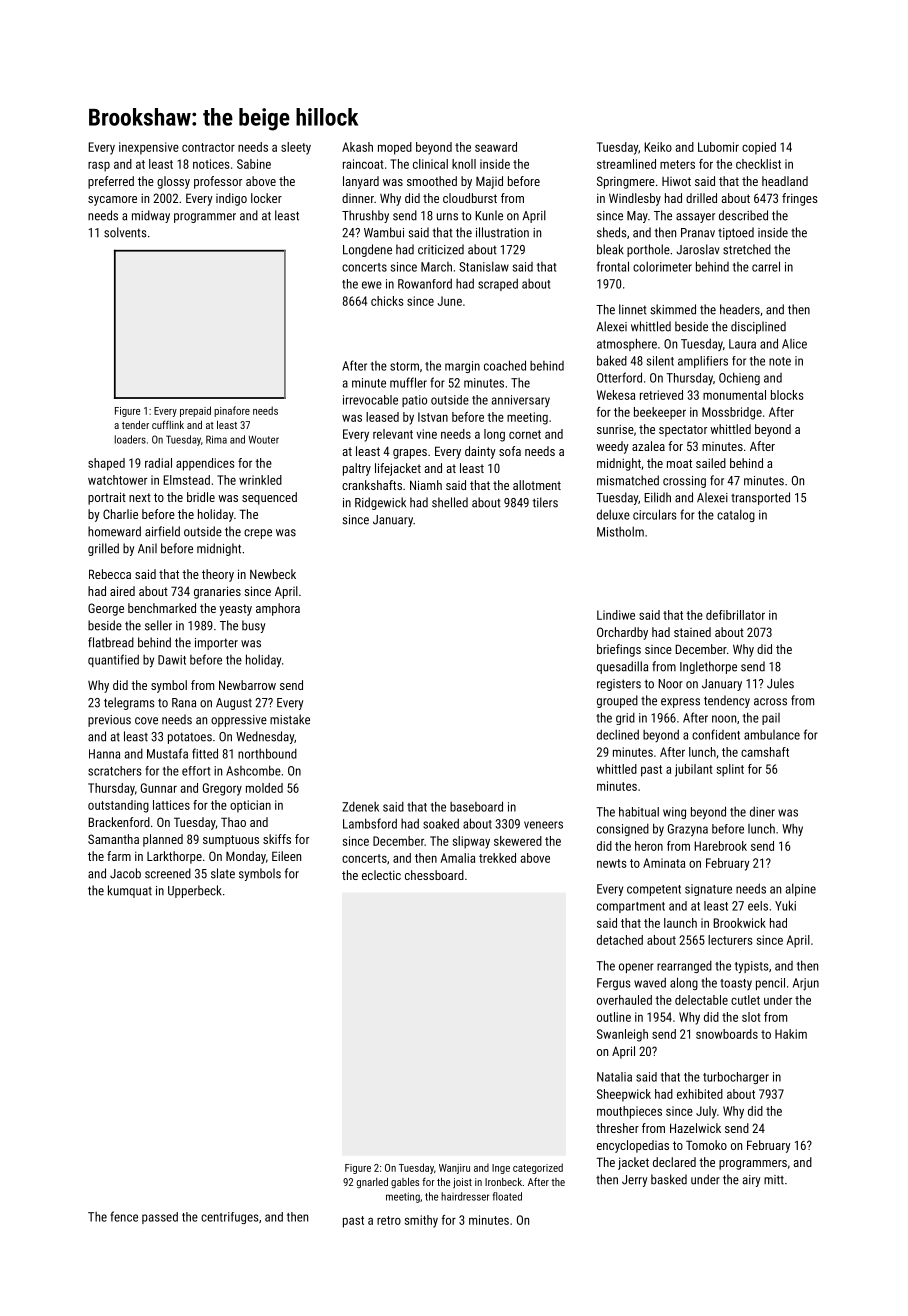 The image size is (908, 1316). I want to click on Upperbeck, so click(195, 891).
